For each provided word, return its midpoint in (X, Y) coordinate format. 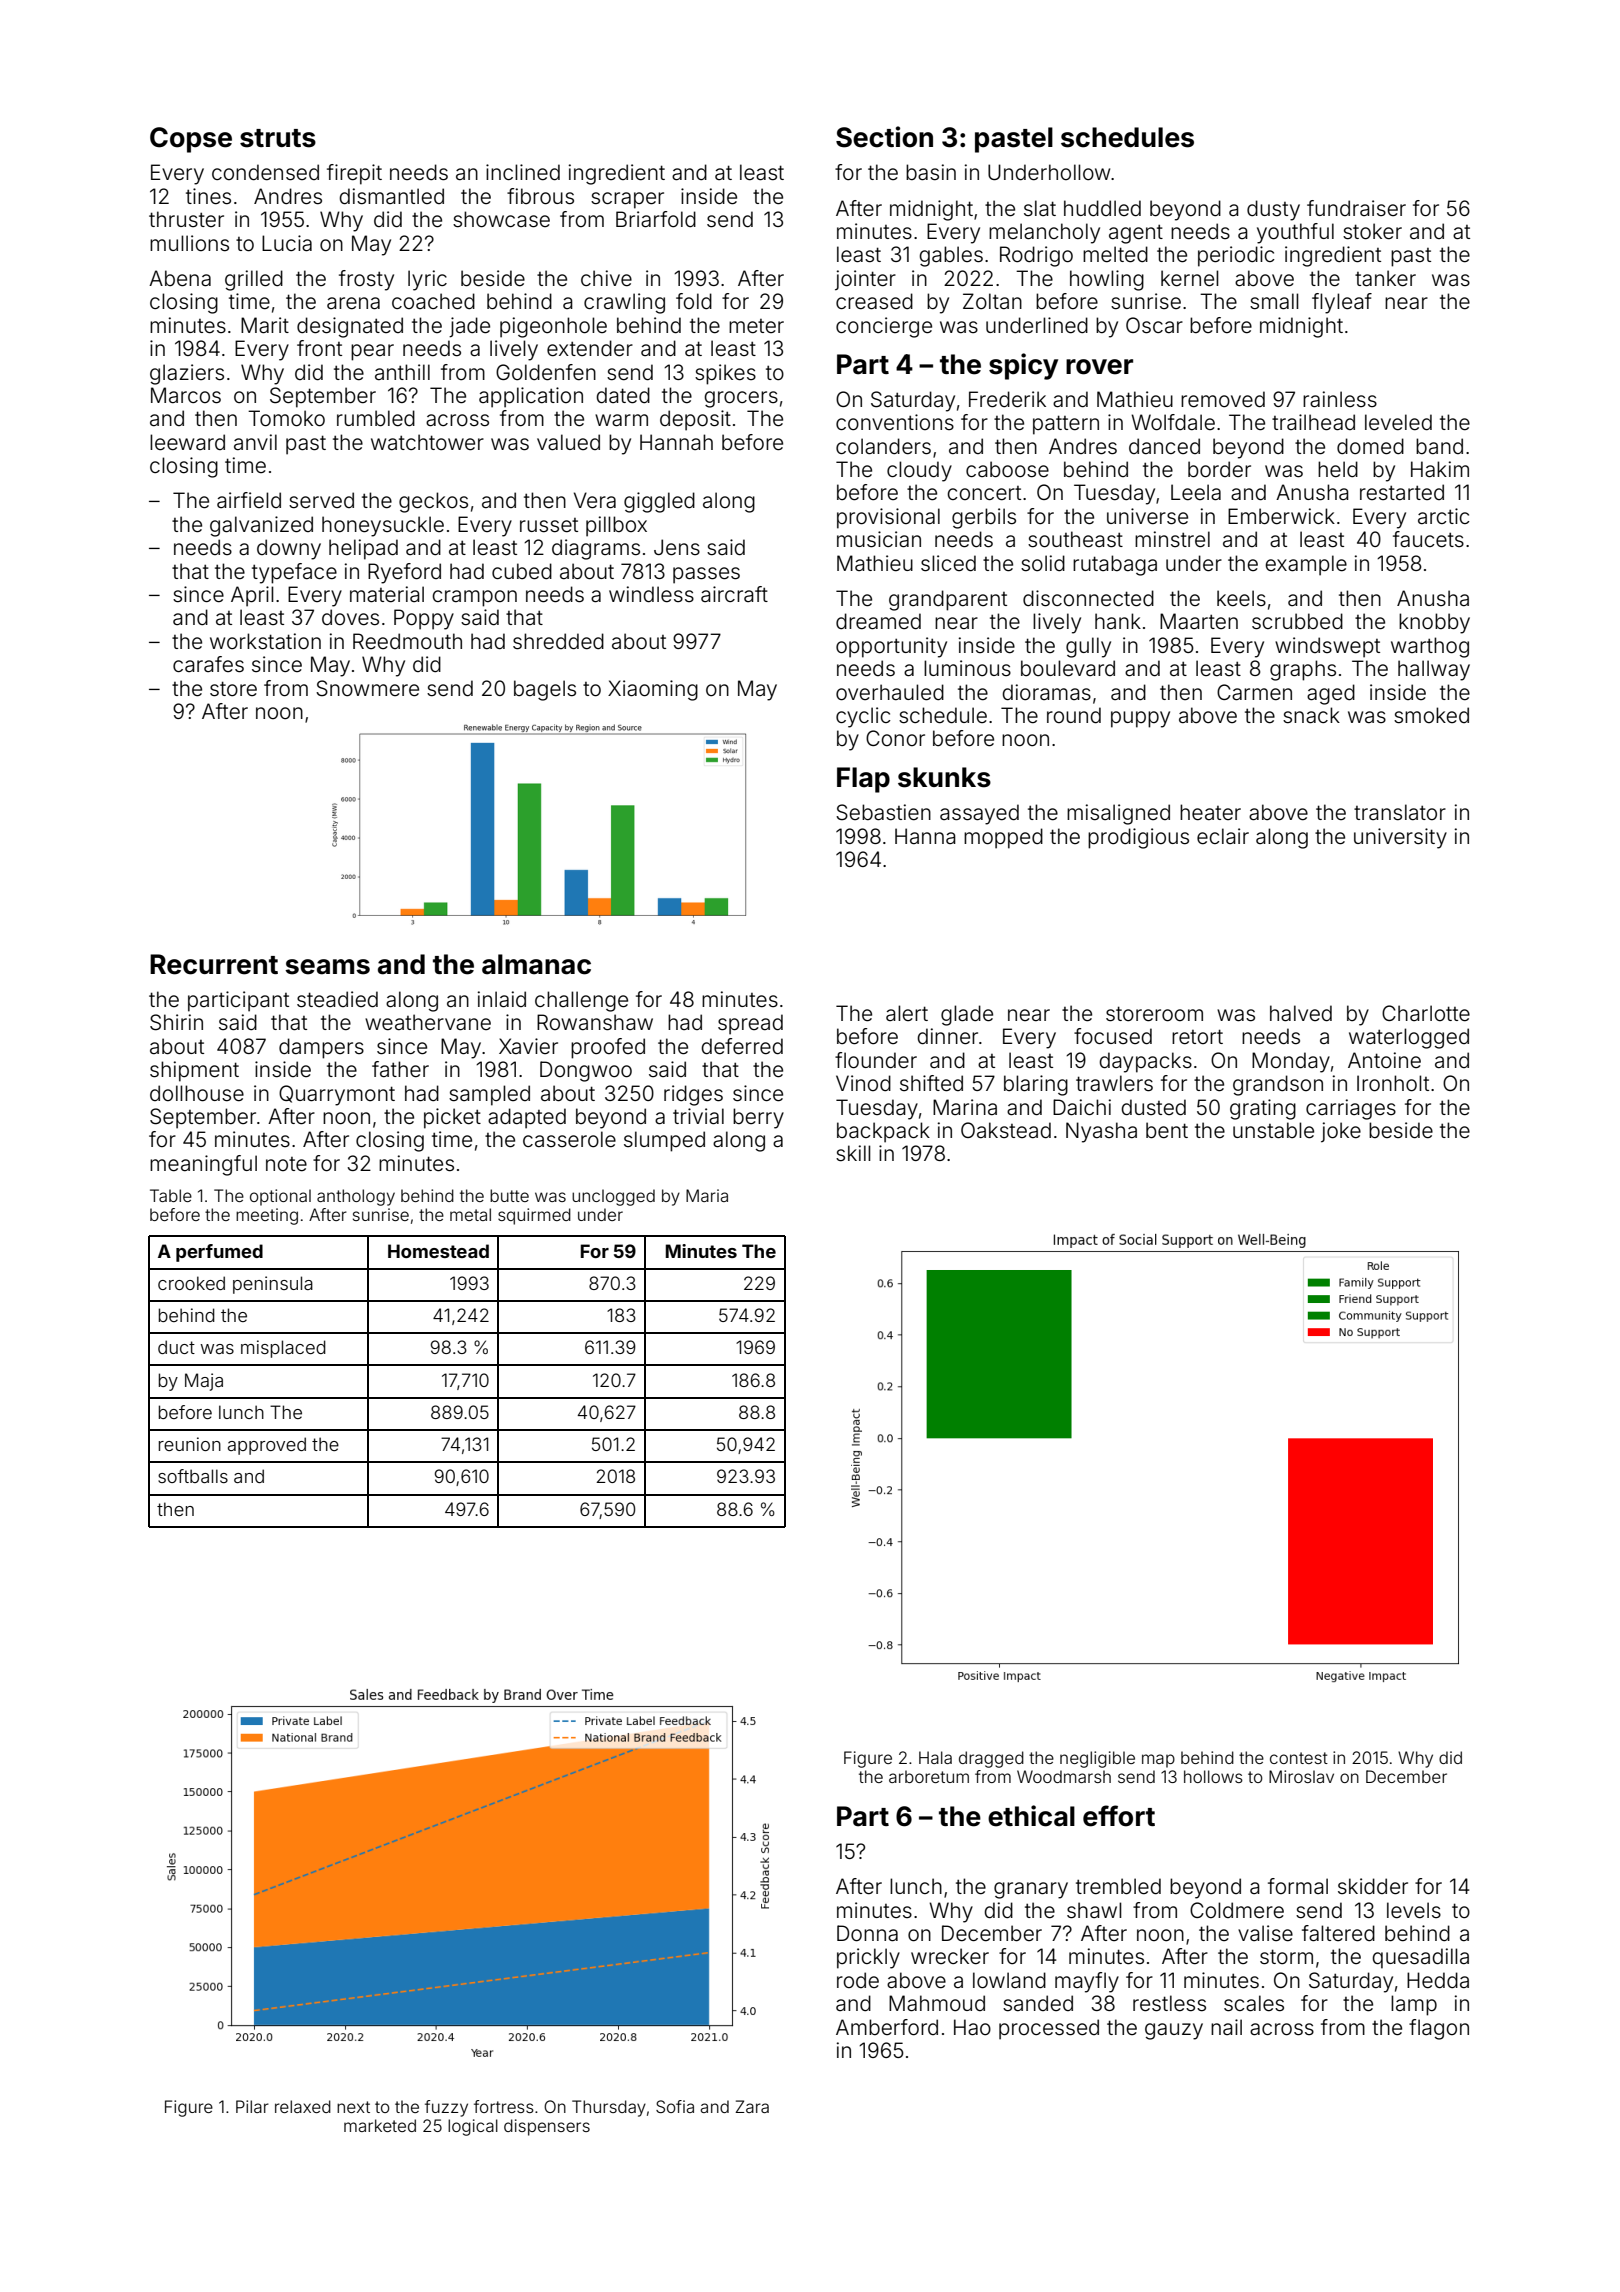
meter (756, 326)
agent (1136, 234)
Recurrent (214, 964)
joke (1341, 1132)
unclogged (613, 1197)
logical (473, 2127)
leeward (187, 442)
